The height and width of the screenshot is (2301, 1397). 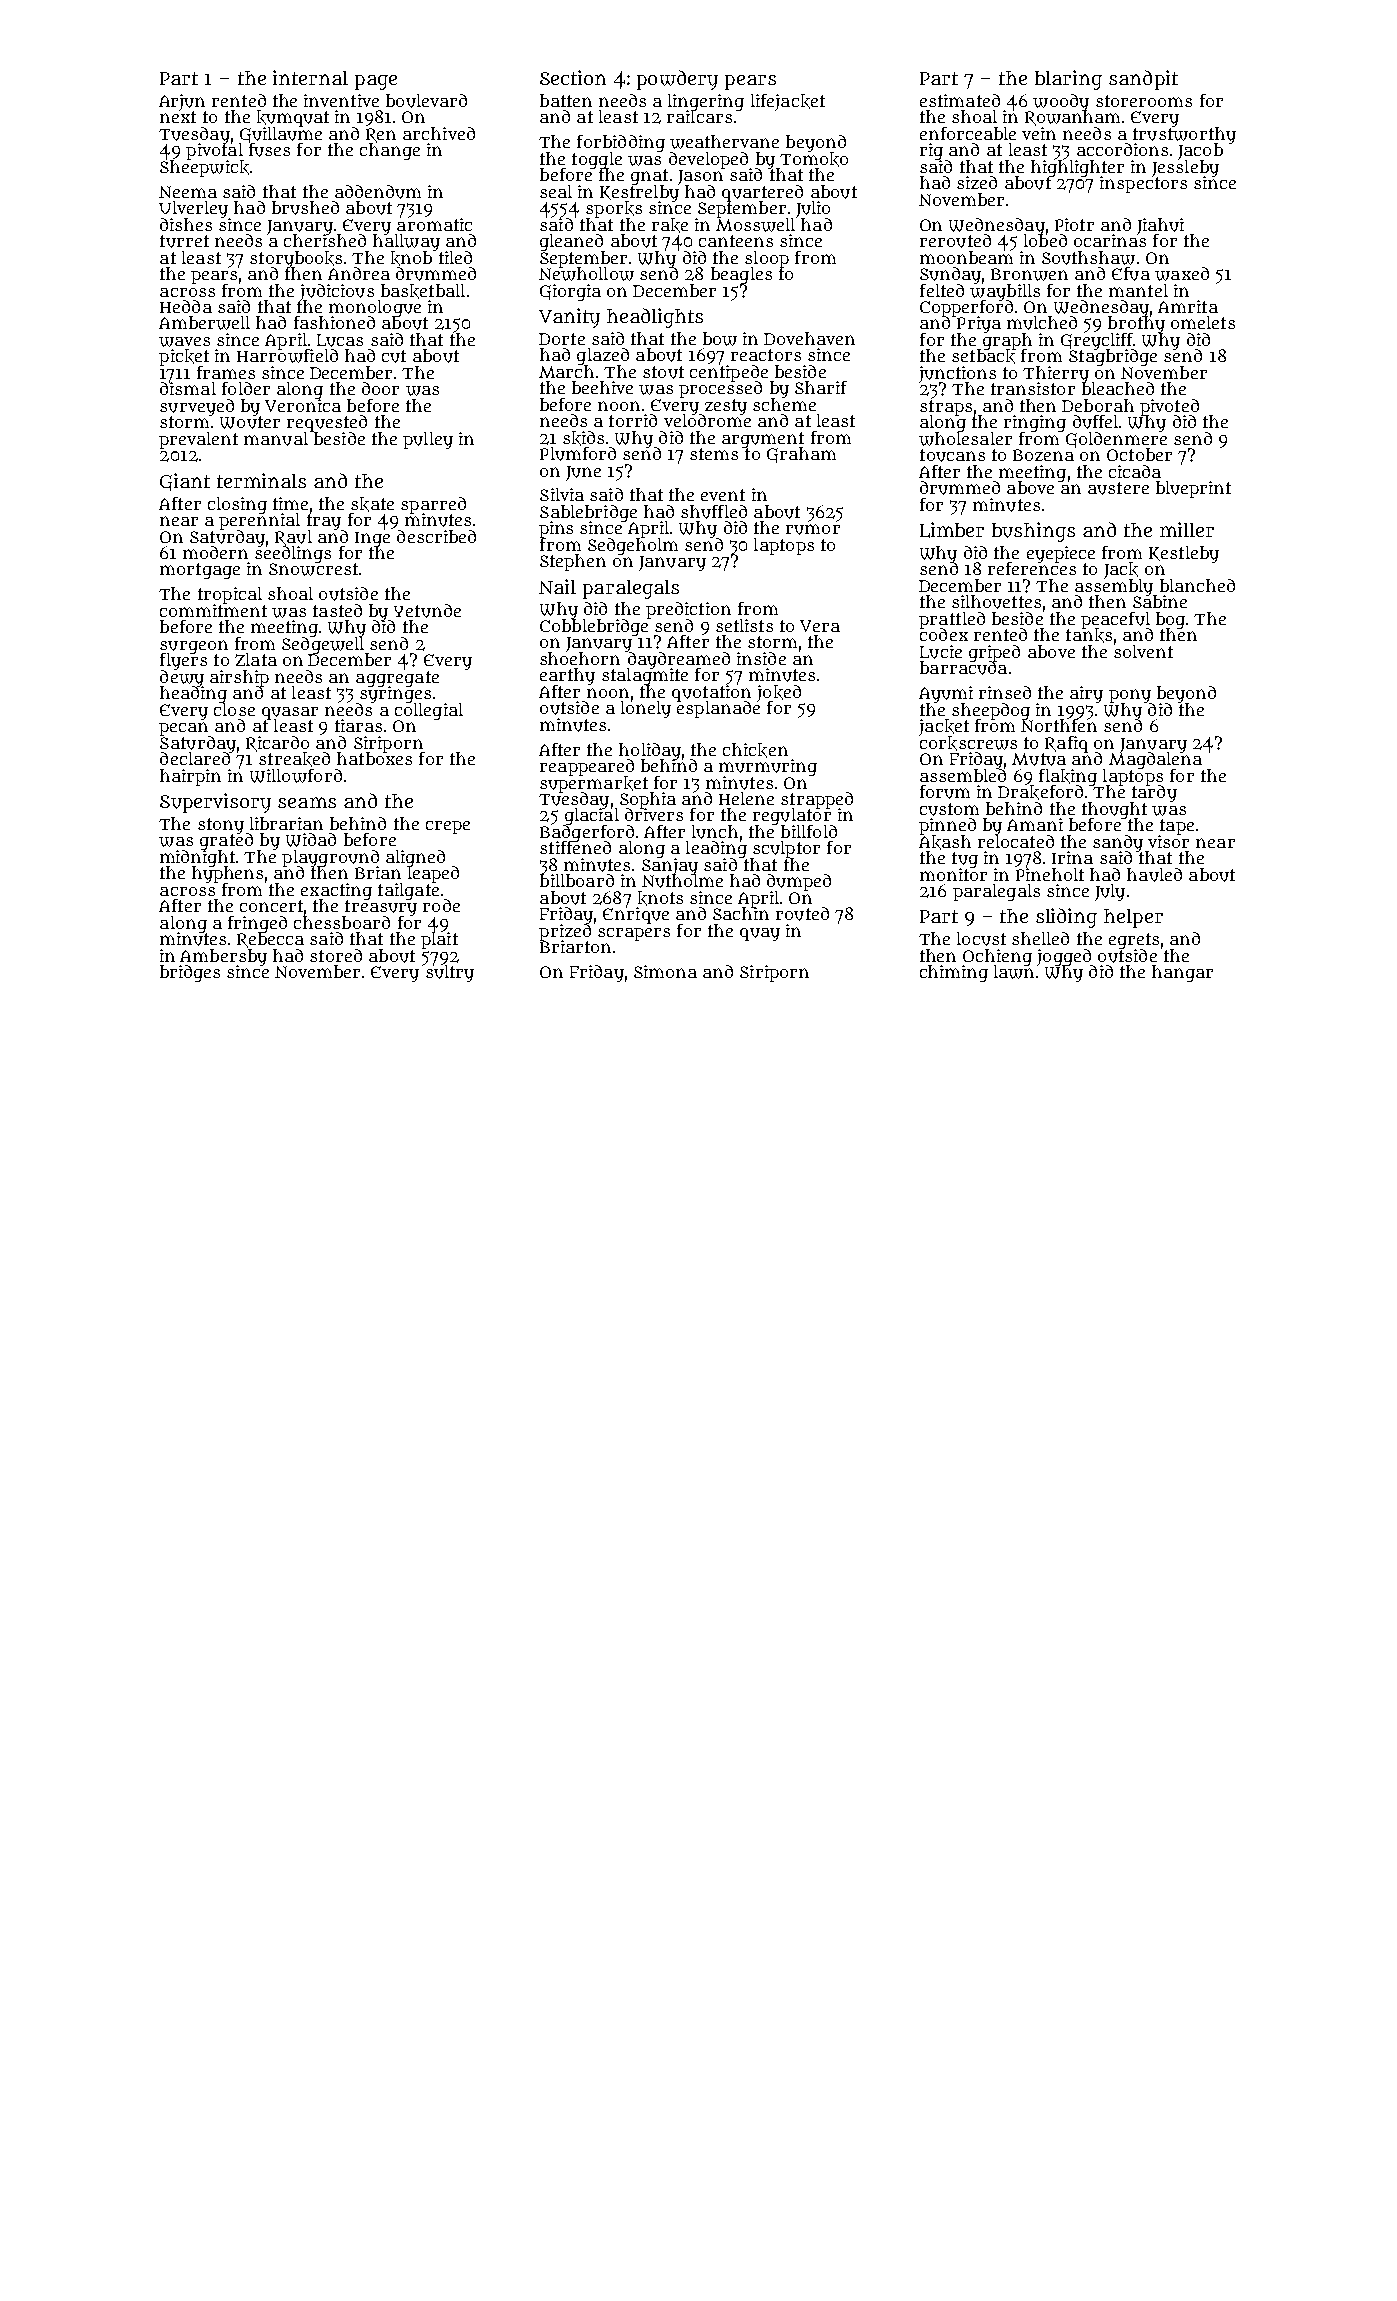 I want to click on hauled, so click(x=1154, y=875).
